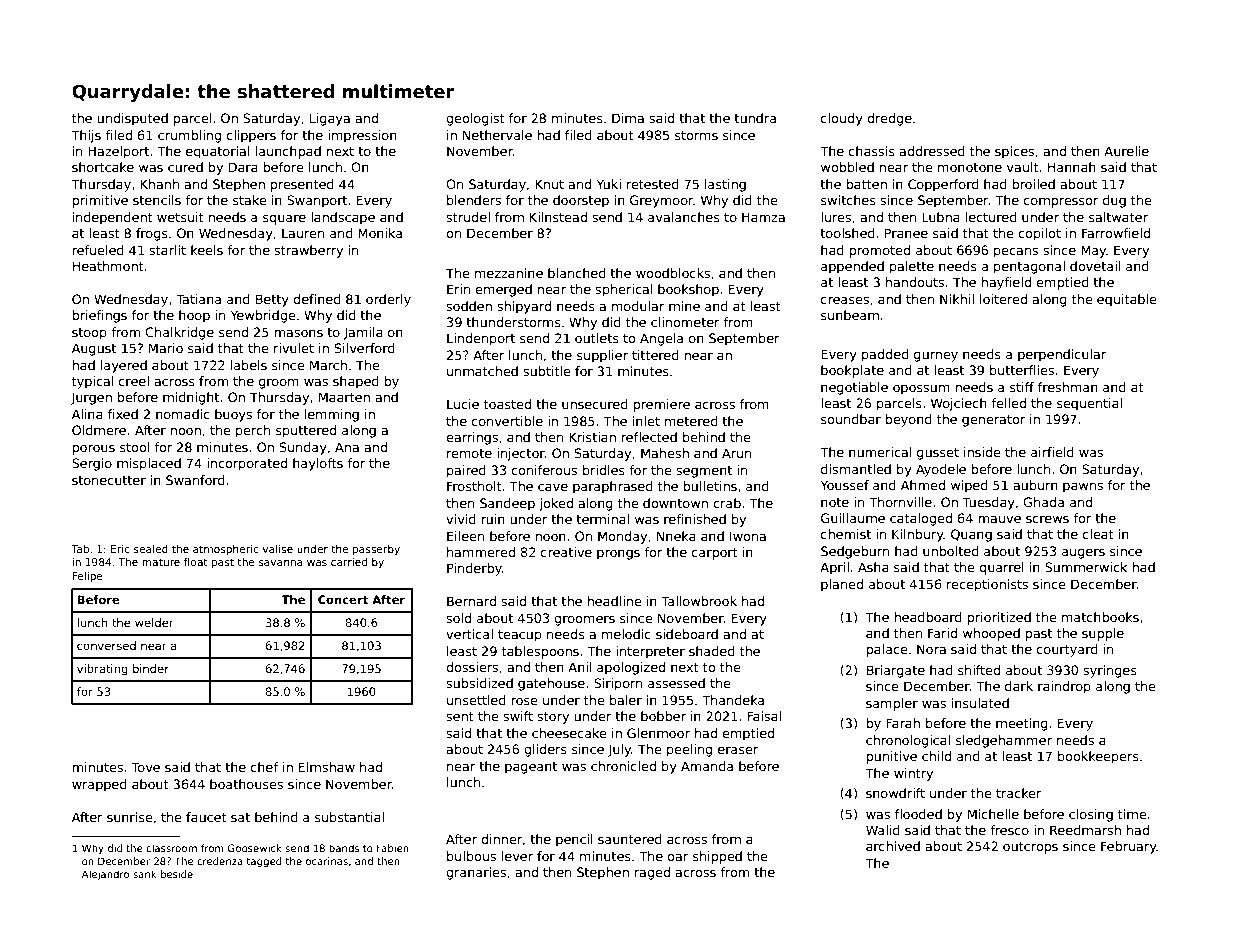 Image resolution: width=1233 pixels, height=952 pixels. I want to click on Faisal, so click(764, 716).
